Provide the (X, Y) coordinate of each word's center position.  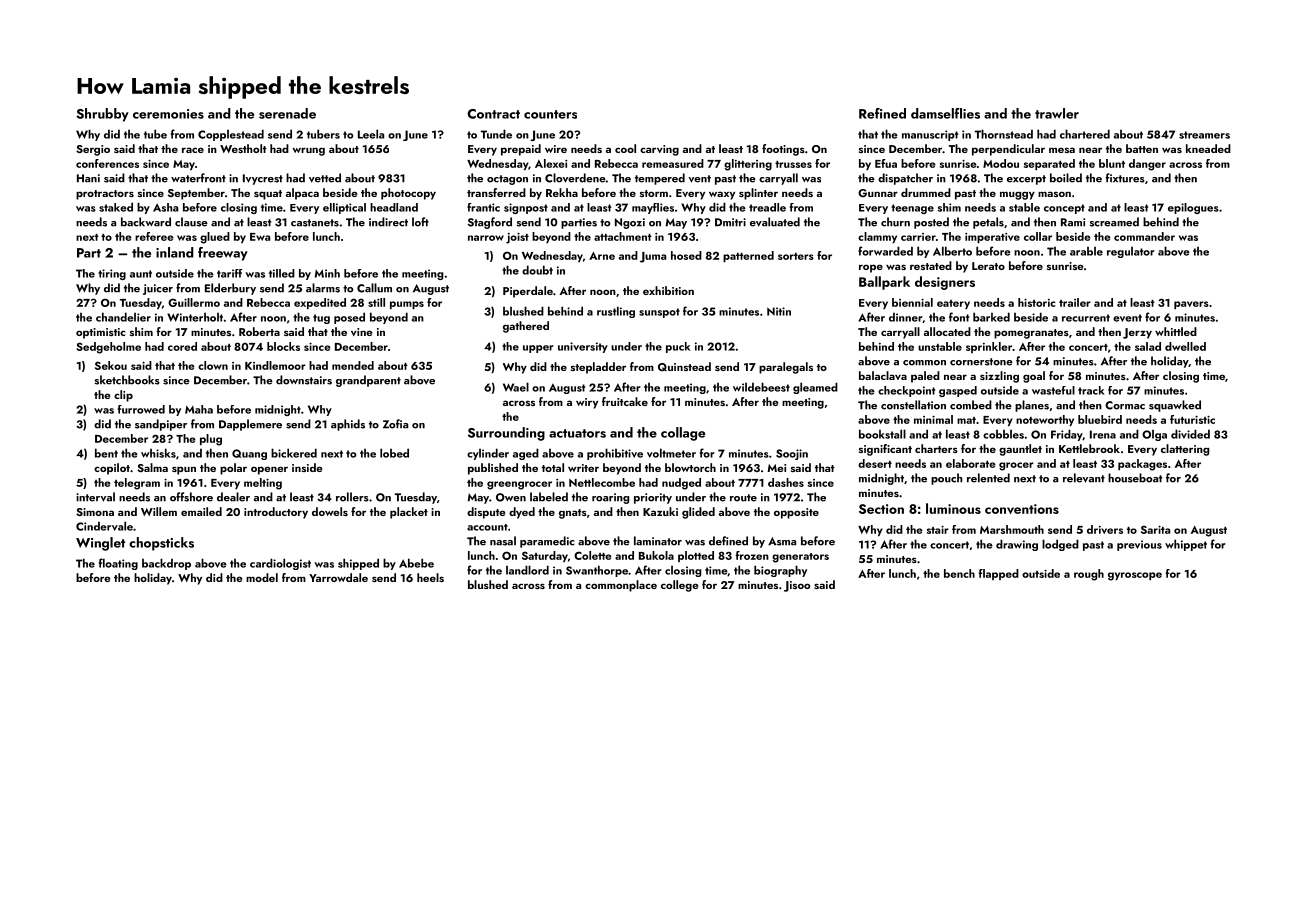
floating (118, 564)
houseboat (1135, 478)
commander (1144, 236)
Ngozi (630, 223)
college (679, 586)
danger (1147, 165)
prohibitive (615, 454)
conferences (107, 163)
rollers (352, 497)
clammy (877, 237)
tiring (112, 274)
